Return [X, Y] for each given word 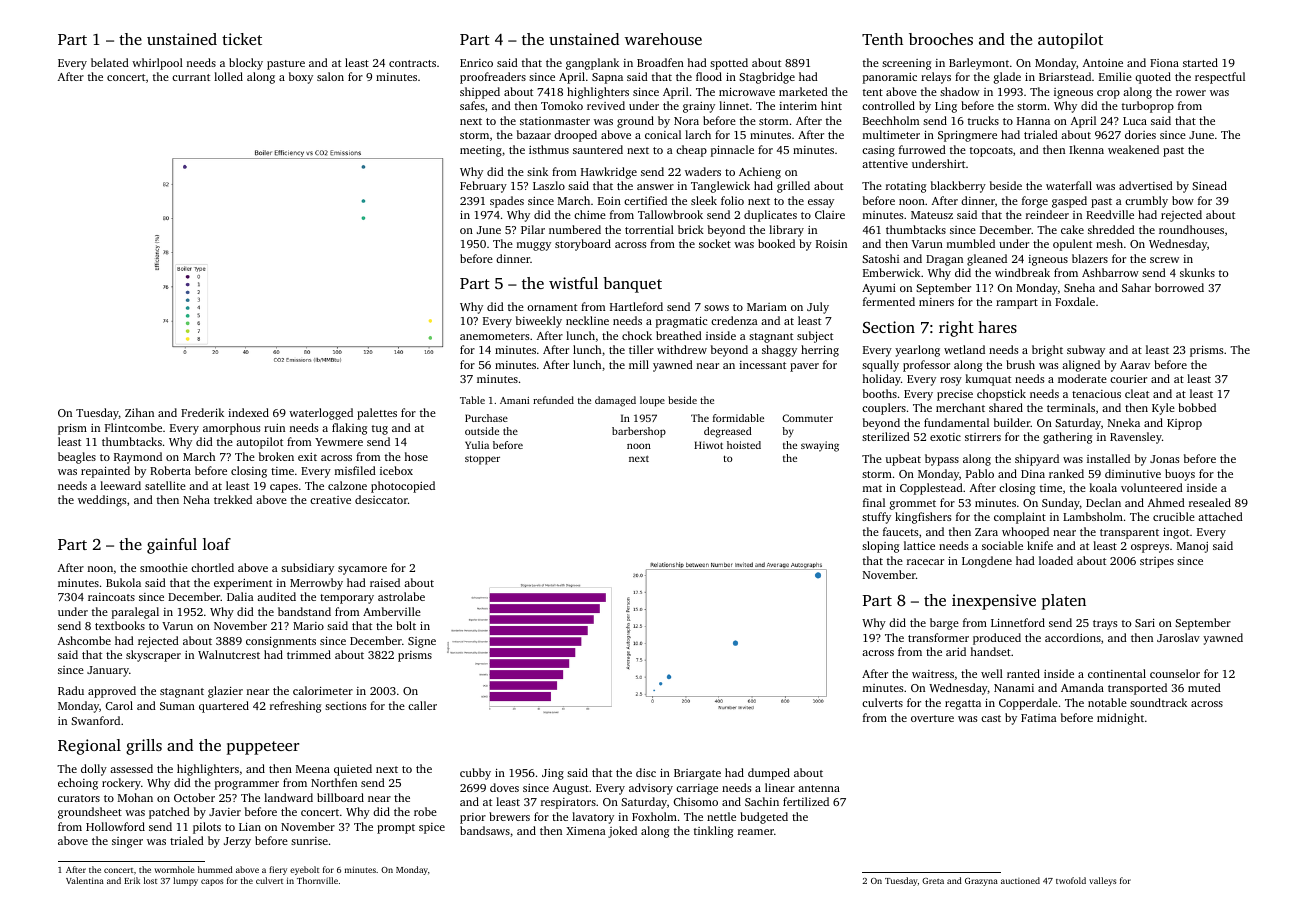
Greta [933, 881]
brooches [941, 39]
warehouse [663, 39]
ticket [242, 39]
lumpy [185, 881]
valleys [1102, 881]
